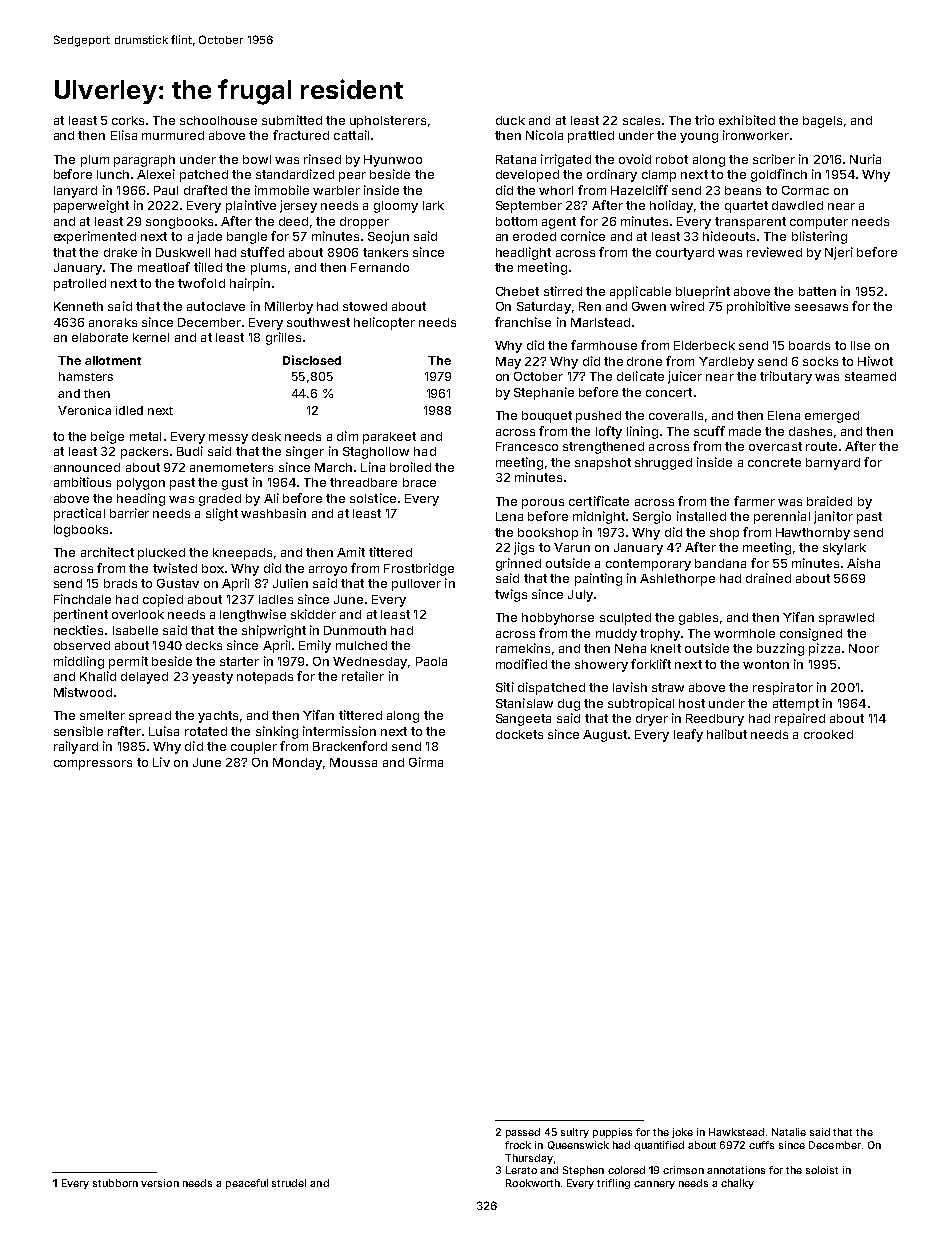 The width and height of the document is (952, 1233). I want to click on compressors, so click(93, 765).
